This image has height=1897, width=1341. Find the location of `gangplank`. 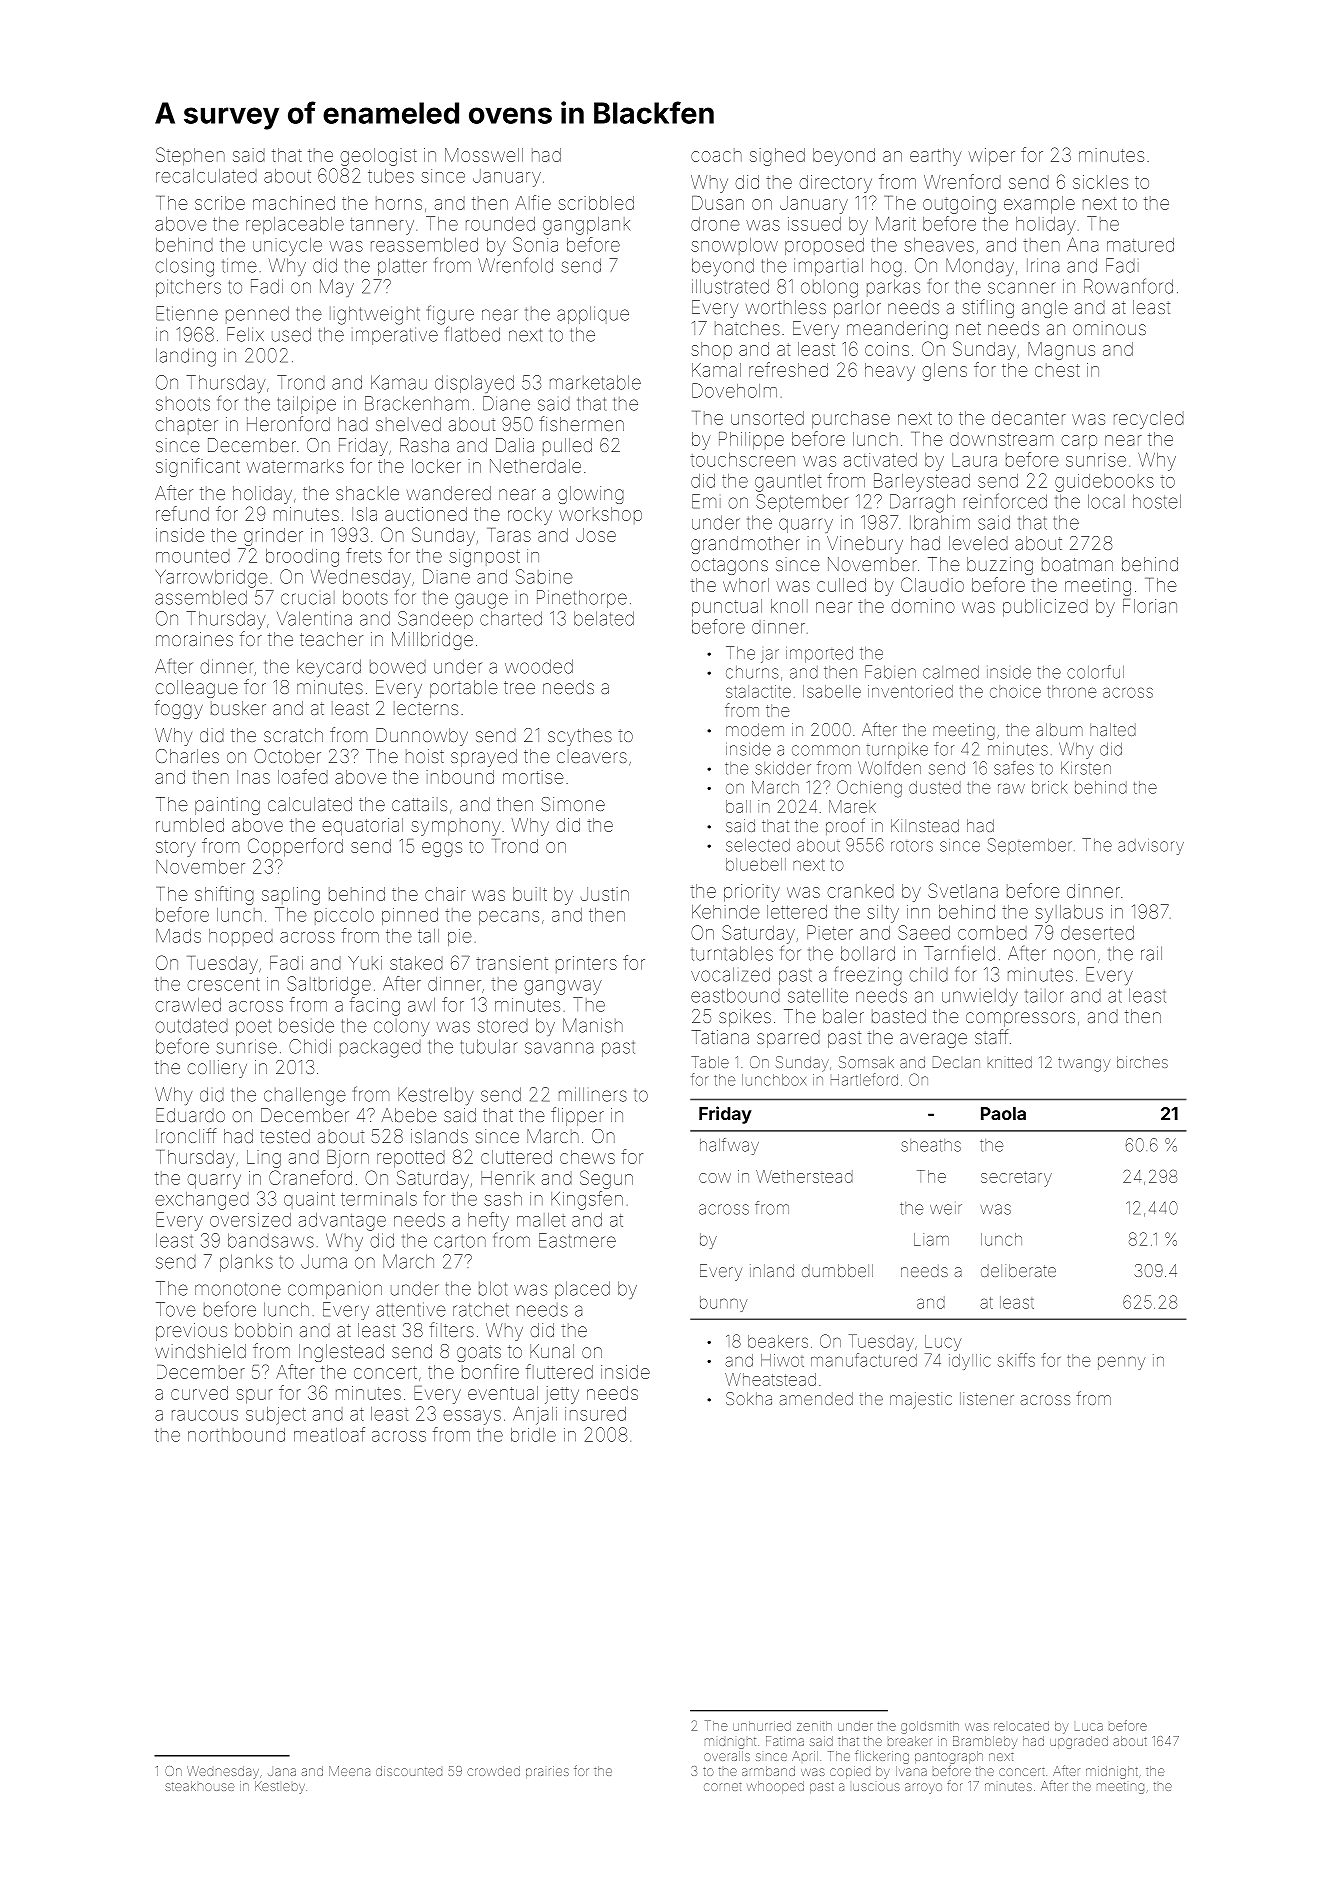

gangplank is located at coordinates (586, 226).
